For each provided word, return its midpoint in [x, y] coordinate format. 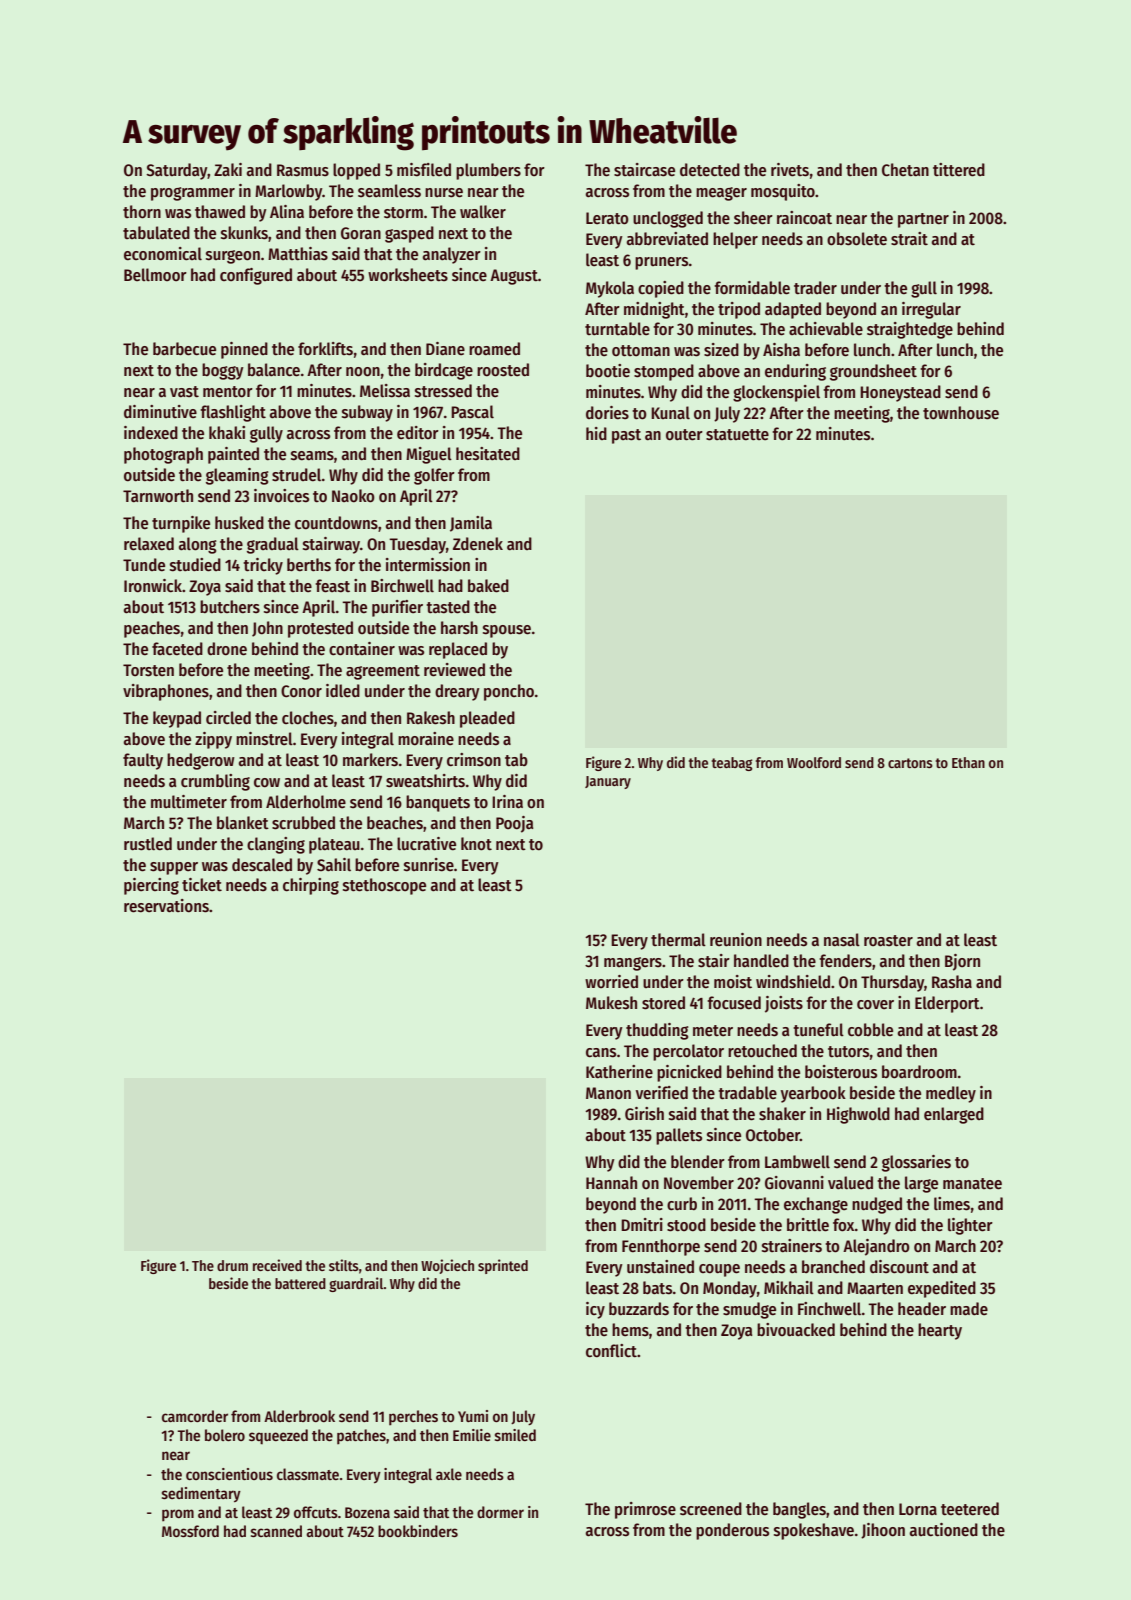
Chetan [905, 170]
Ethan [968, 762]
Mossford [190, 1531]
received [277, 1265]
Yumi [473, 1416]
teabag [732, 764]
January [608, 782]
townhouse [961, 413]
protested [320, 629]
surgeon [233, 257]
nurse [444, 193]
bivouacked [796, 1330]
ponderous [732, 1531]
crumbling [215, 782]
